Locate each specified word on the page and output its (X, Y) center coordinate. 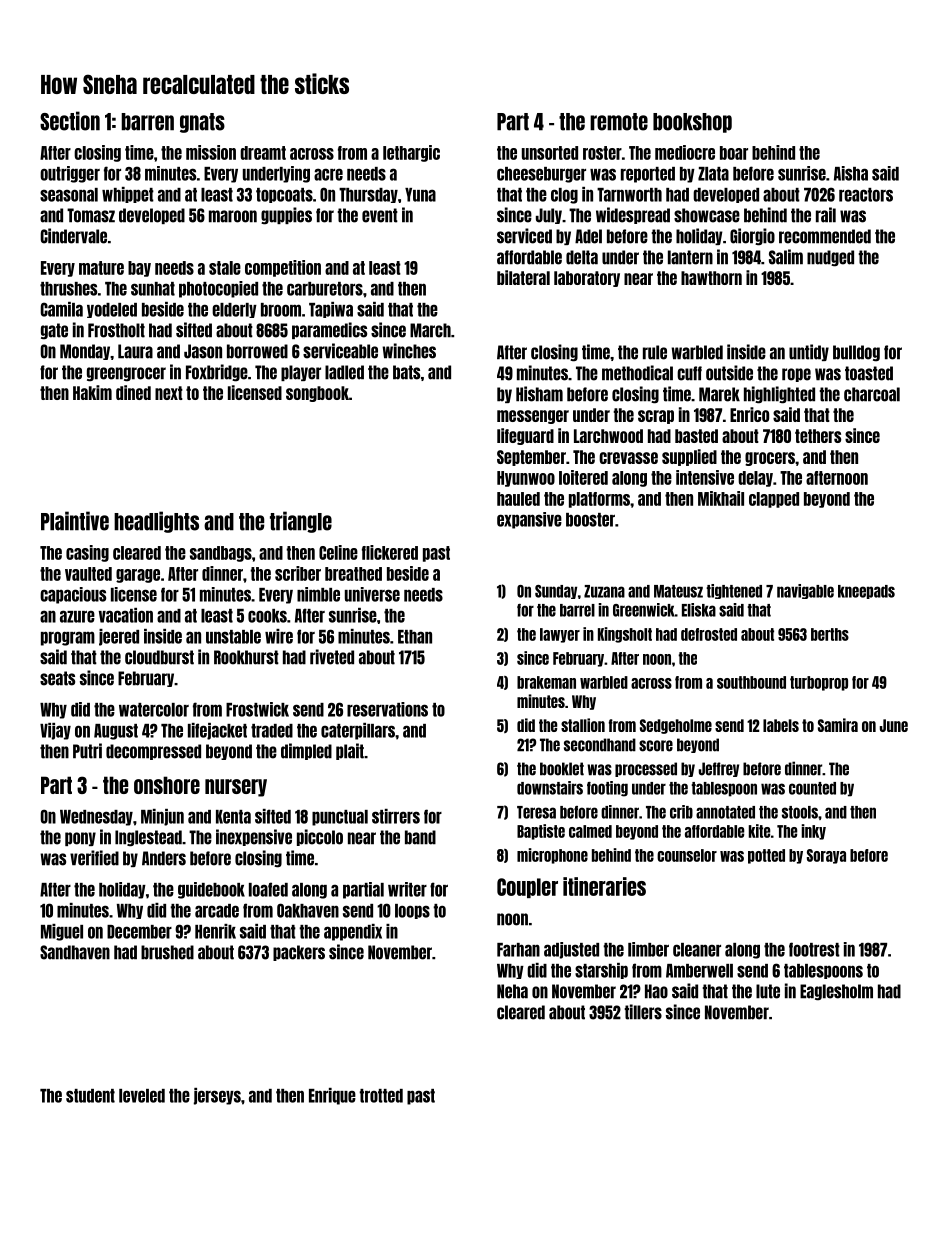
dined (133, 392)
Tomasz (91, 215)
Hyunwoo (526, 479)
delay (755, 479)
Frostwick (257, 709)
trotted (381, 1096)
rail (826, 215)
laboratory (587, 279)
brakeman (546, 682)
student (90, 1096)
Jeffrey (719, 769)
